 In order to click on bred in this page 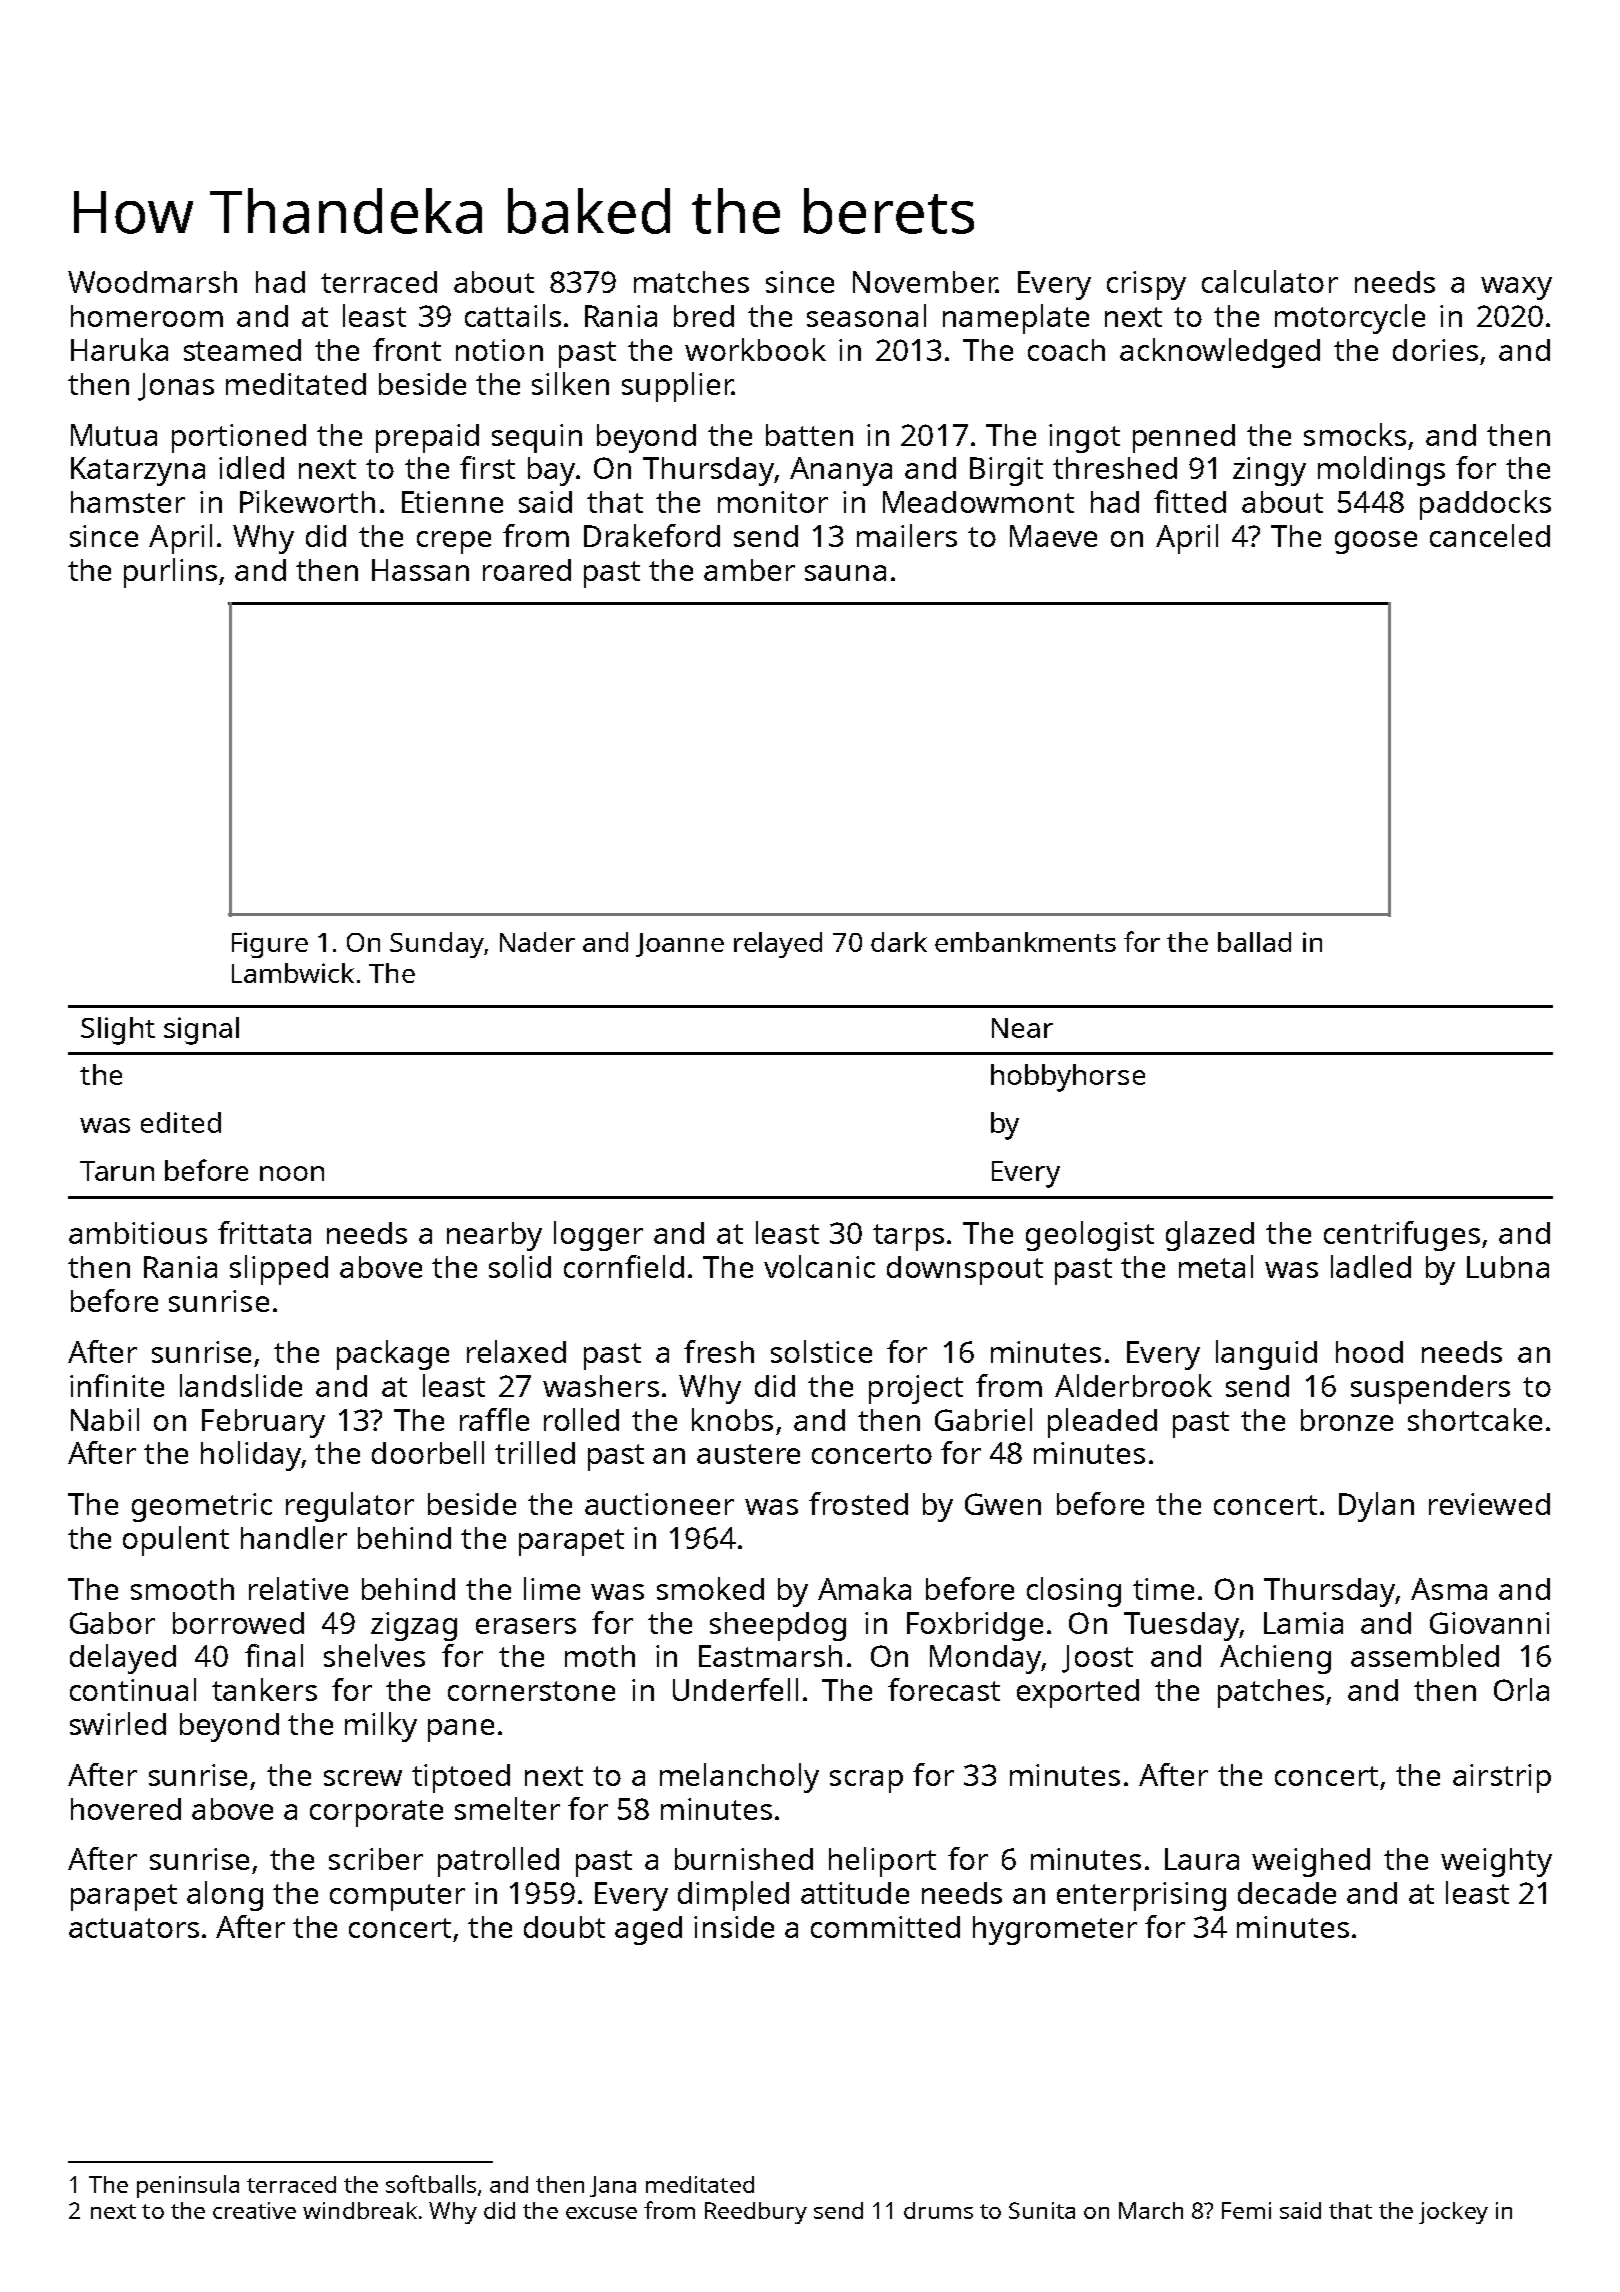, I will do `click(704, 316)`.
